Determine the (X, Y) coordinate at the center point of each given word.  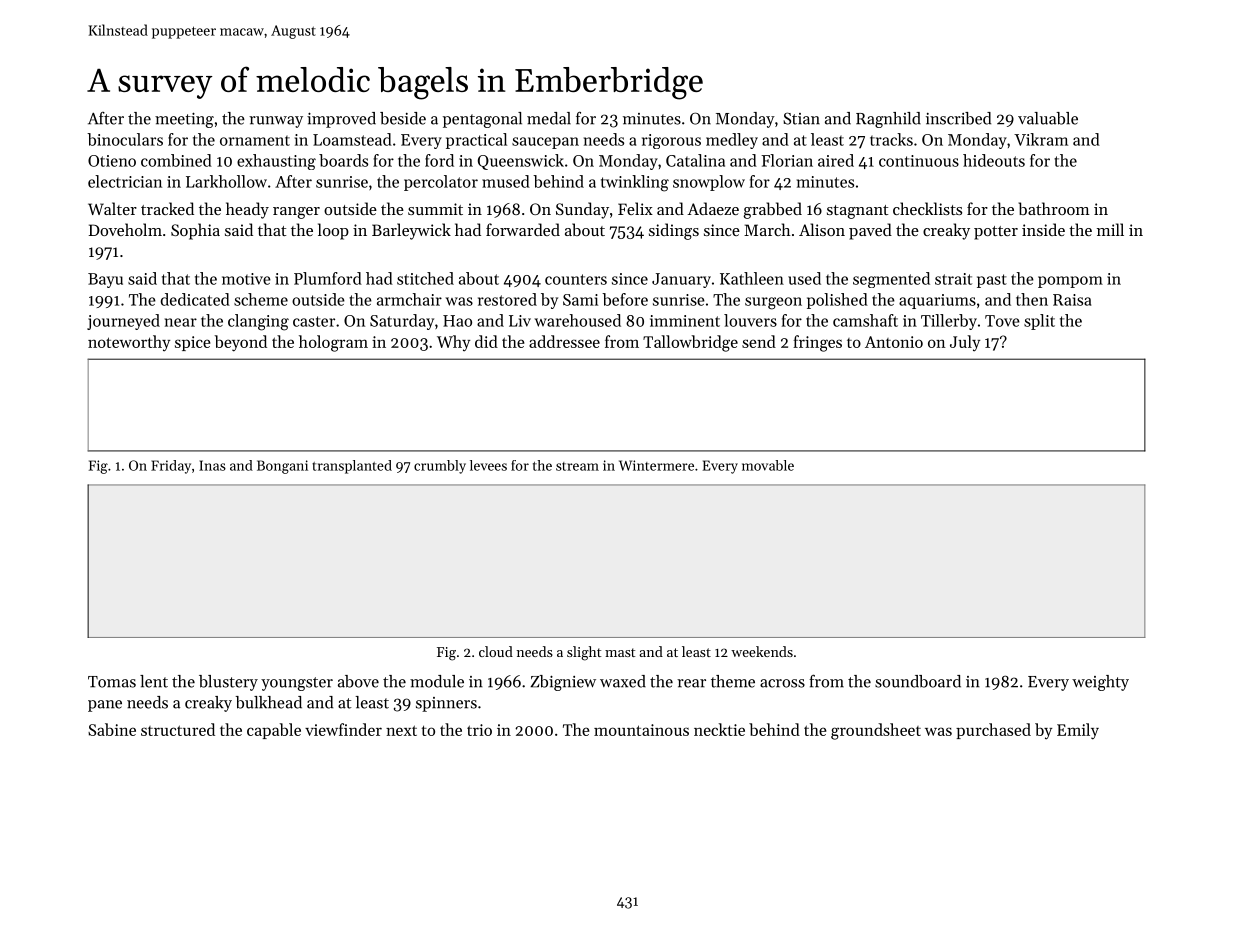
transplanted (352, 467)
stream (577, 466)
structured (178, 729)
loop (333, 231)
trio (479, 730)
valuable (1048, 118)
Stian (801, 118)
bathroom (1054, 208)
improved (341, 120)
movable (768, 465)
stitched (425, 278)
